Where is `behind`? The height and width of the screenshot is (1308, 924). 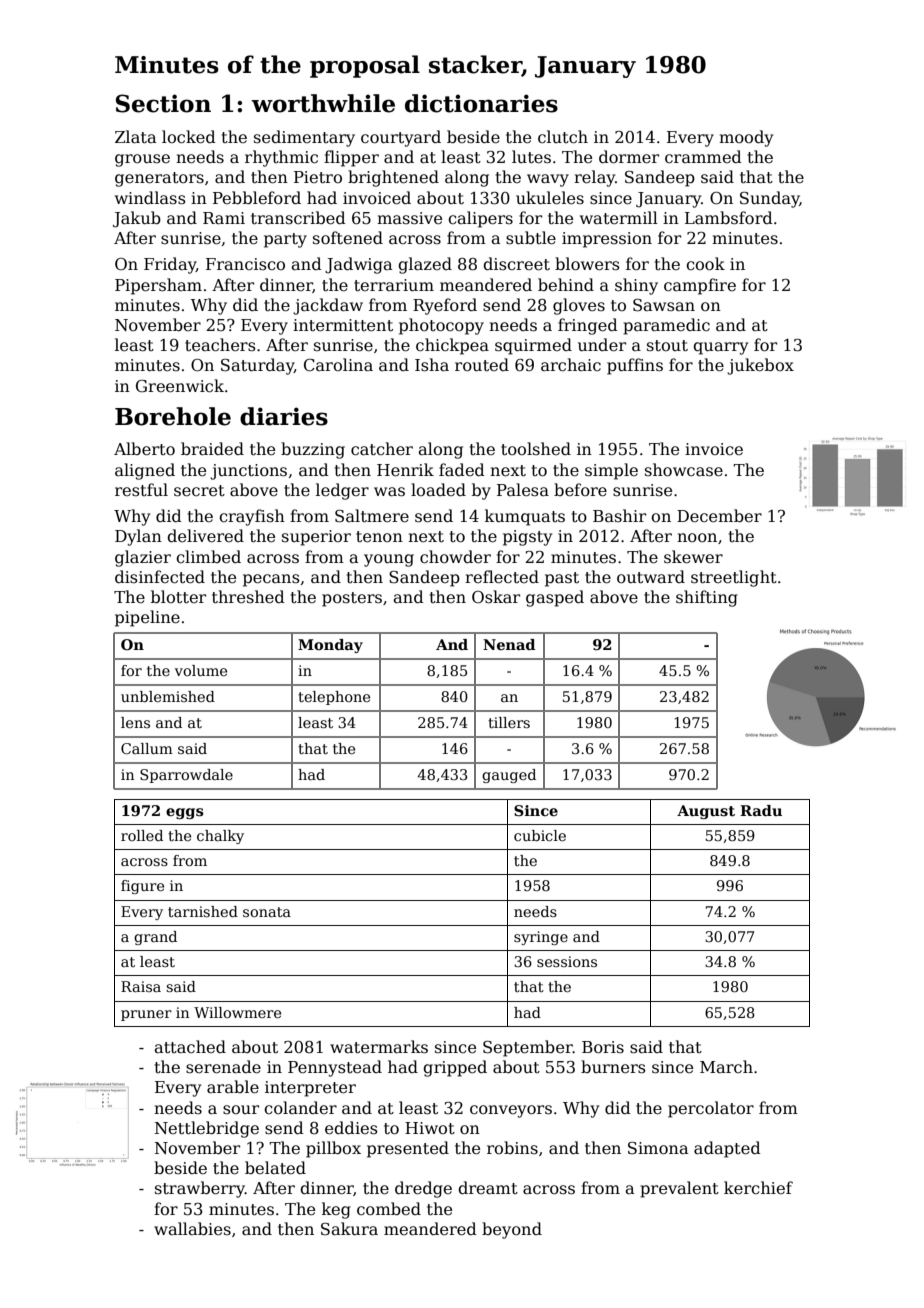
behind is located at coordinates (566, 284).
